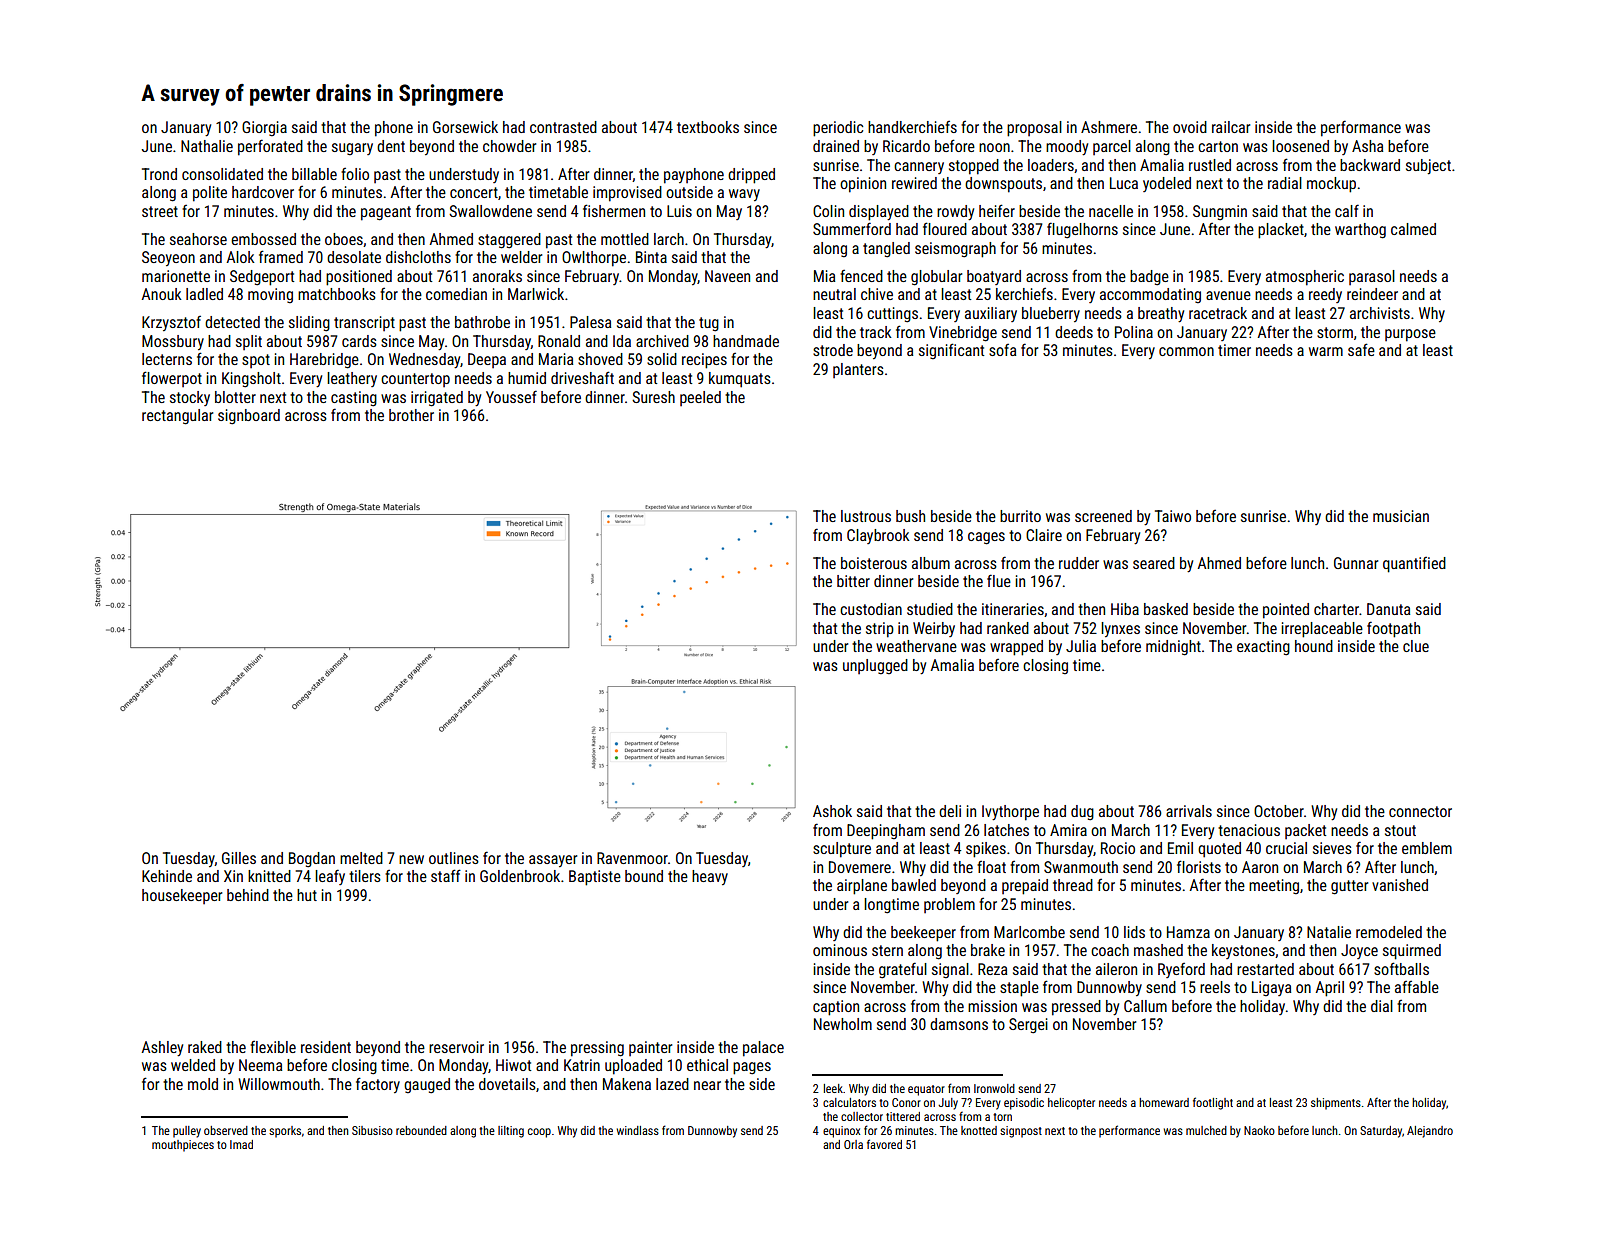 The image size is (1598, 1235). I want to click on windlass, so click(638, 1130).
